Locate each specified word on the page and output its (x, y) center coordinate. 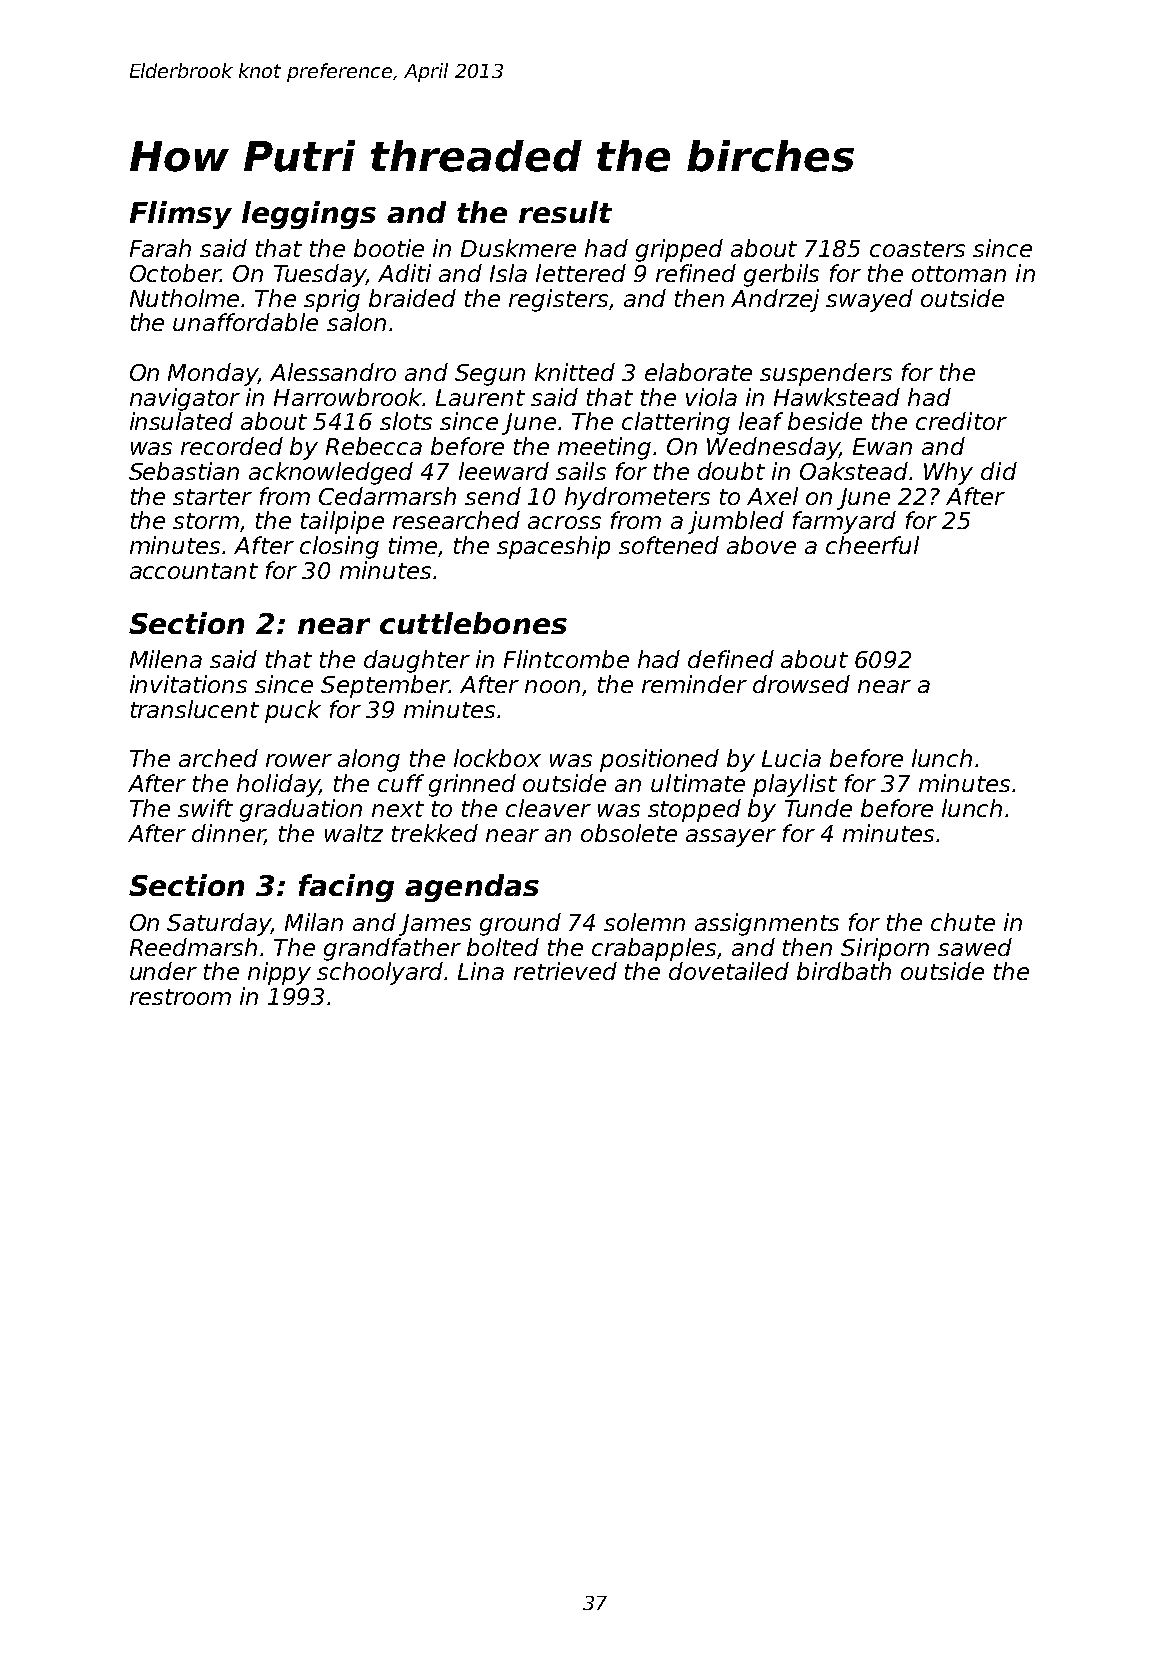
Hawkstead (837, 397)
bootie (389, 248)
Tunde (818, 808)
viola (711, 397)
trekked (435, 833)
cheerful (872, 545)
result (565, 212)
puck (293, 711)
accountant (194, 571)
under (163, 971)
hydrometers (637, 498)
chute (963, 922)
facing (346, 888)
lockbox (497, 758)
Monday (213, 374)
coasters (917, 249)
